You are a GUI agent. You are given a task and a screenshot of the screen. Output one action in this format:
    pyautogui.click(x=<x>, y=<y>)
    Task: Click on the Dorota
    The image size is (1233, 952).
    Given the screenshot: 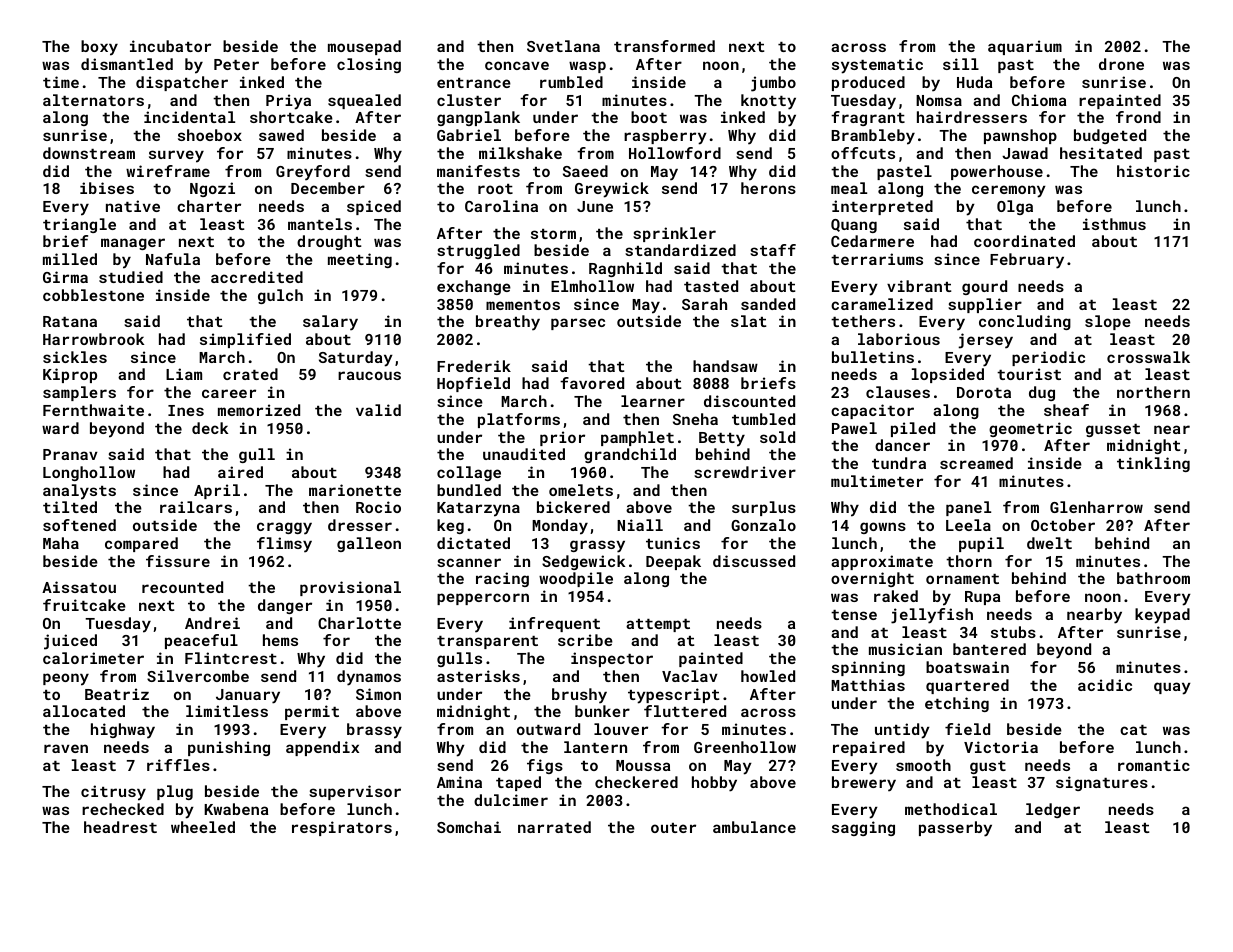 What is the action you would take?
    pyautogui.click(x=984, y=392)
